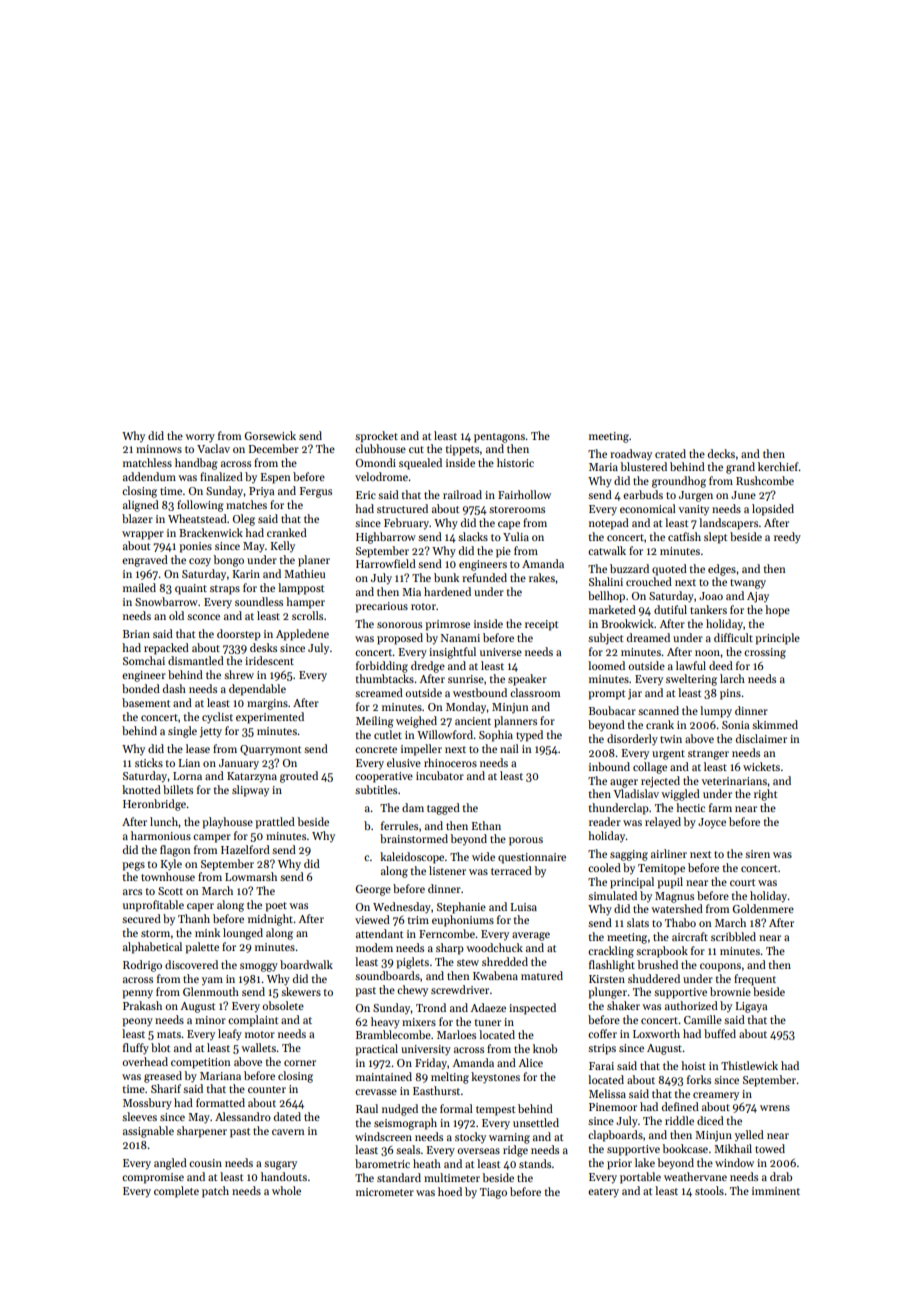 The image size is (924, 1308). Describe the element at coordinates (765, 795) in the page. I see `right` at that location.
